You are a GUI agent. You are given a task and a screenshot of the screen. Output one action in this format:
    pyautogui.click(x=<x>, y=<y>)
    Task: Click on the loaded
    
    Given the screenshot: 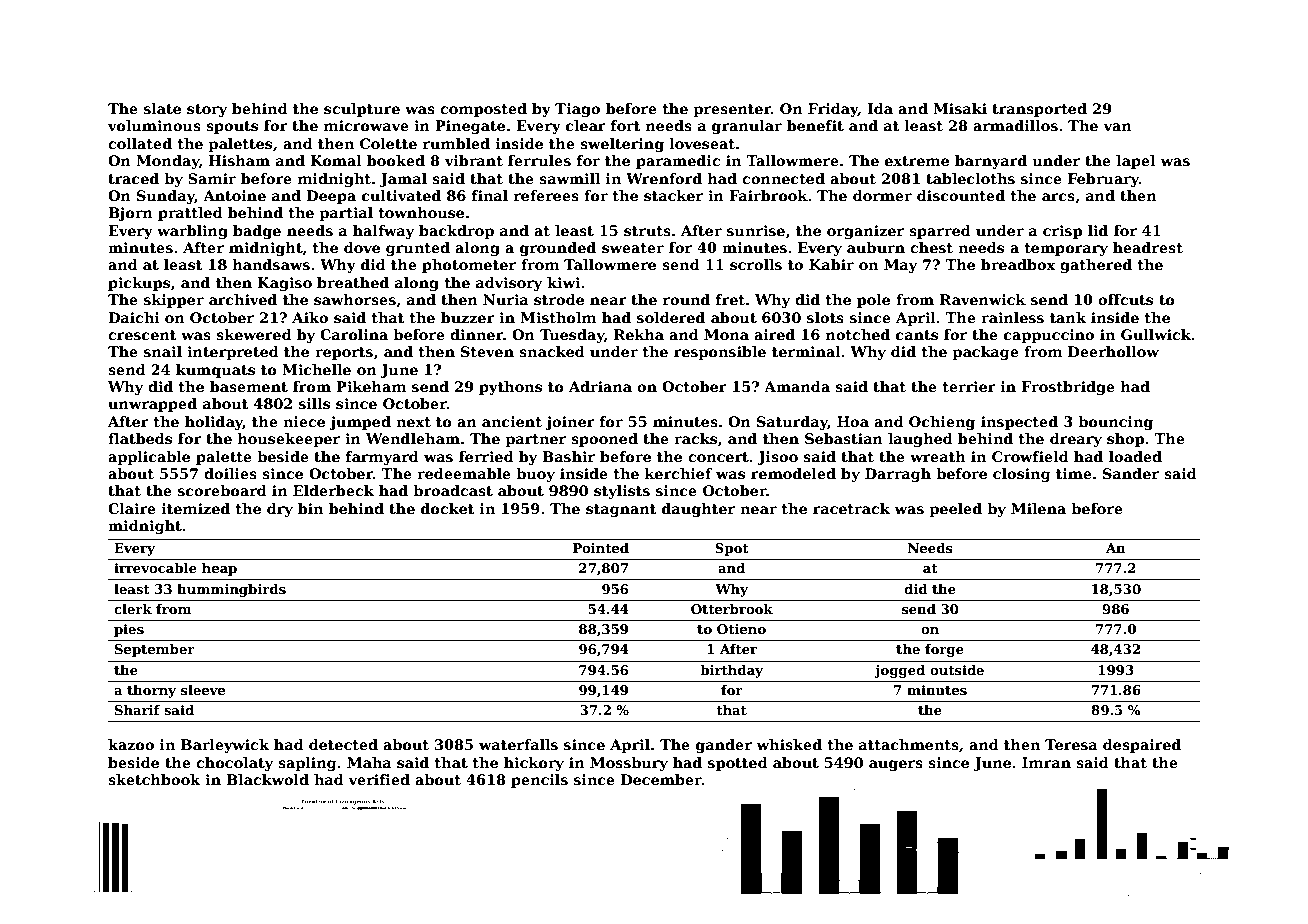 What is the action you would take?
    pyautogui.click(x=1135, y=456)
